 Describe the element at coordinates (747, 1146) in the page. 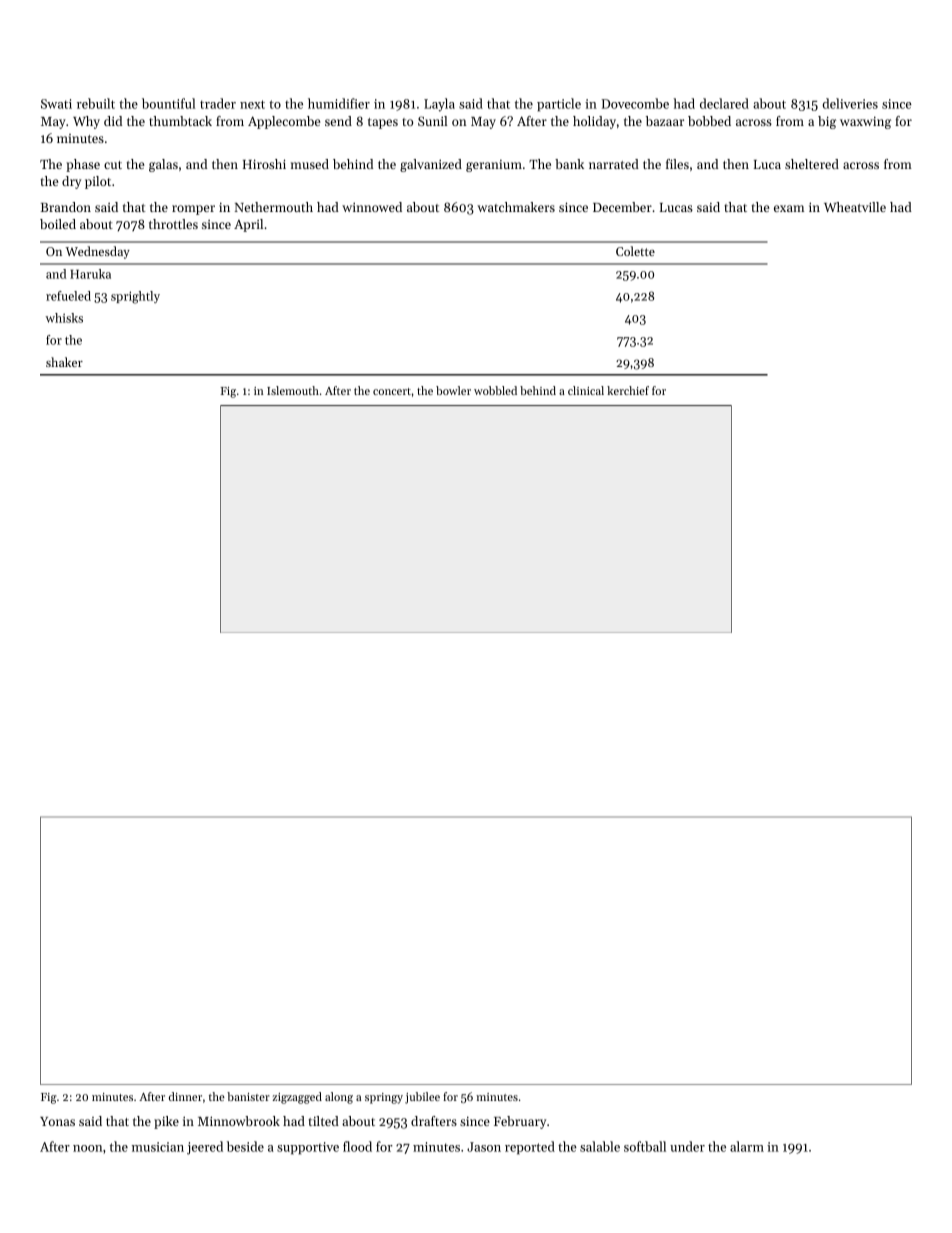

I see `alarm` at that location.
